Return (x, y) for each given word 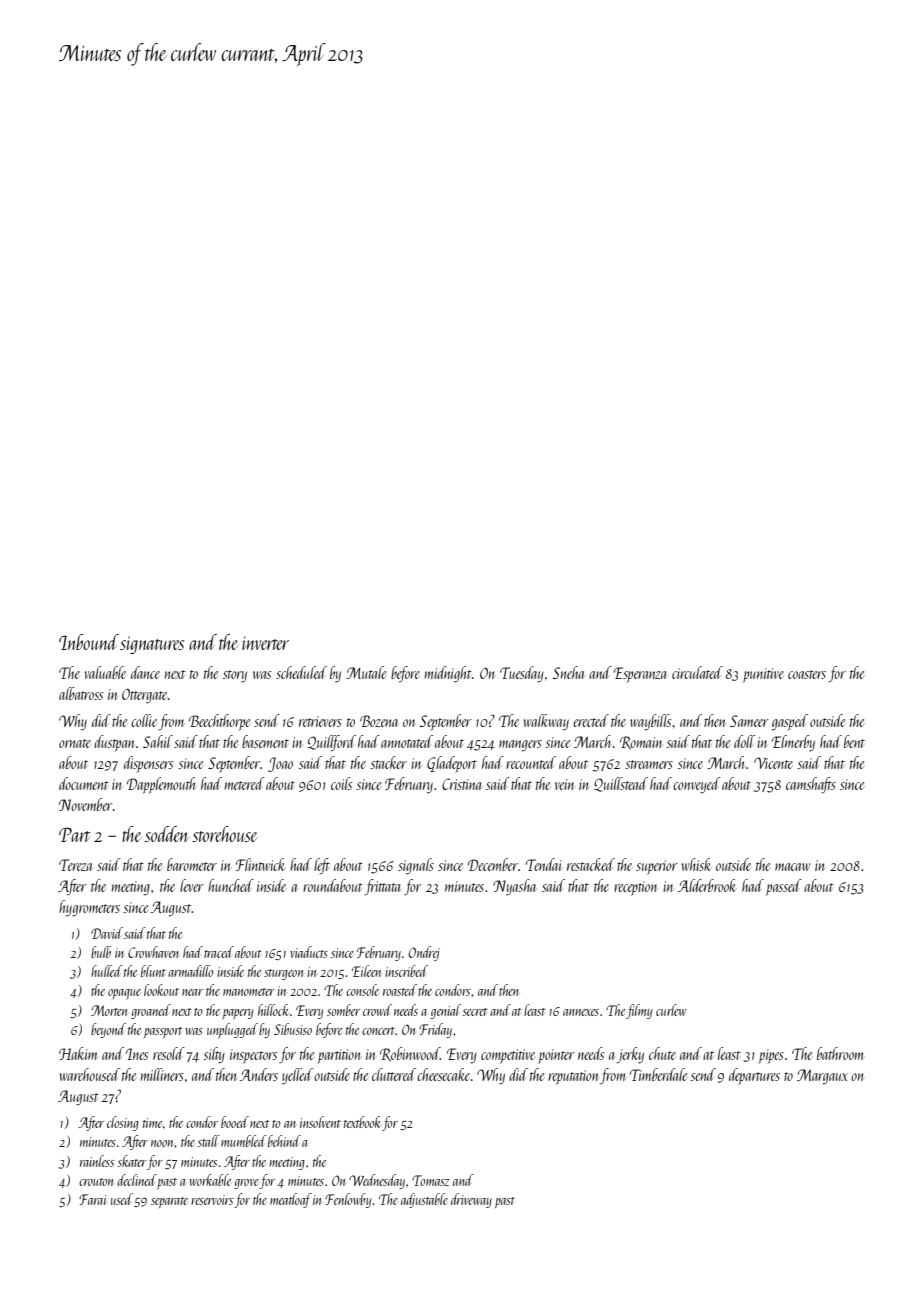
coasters (807, 674)
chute (662, 1053)
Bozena (379, 721)
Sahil (158, 741)
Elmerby (793, 743)
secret (474, 1012)
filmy (639, 1011)
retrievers (320, 721)
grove (247, 1184)
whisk (696, 864)
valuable (105, 672)
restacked (591, 864)
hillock (273, 1010)
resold (169, 1053)
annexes (581, 1012)
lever (192, 885)
